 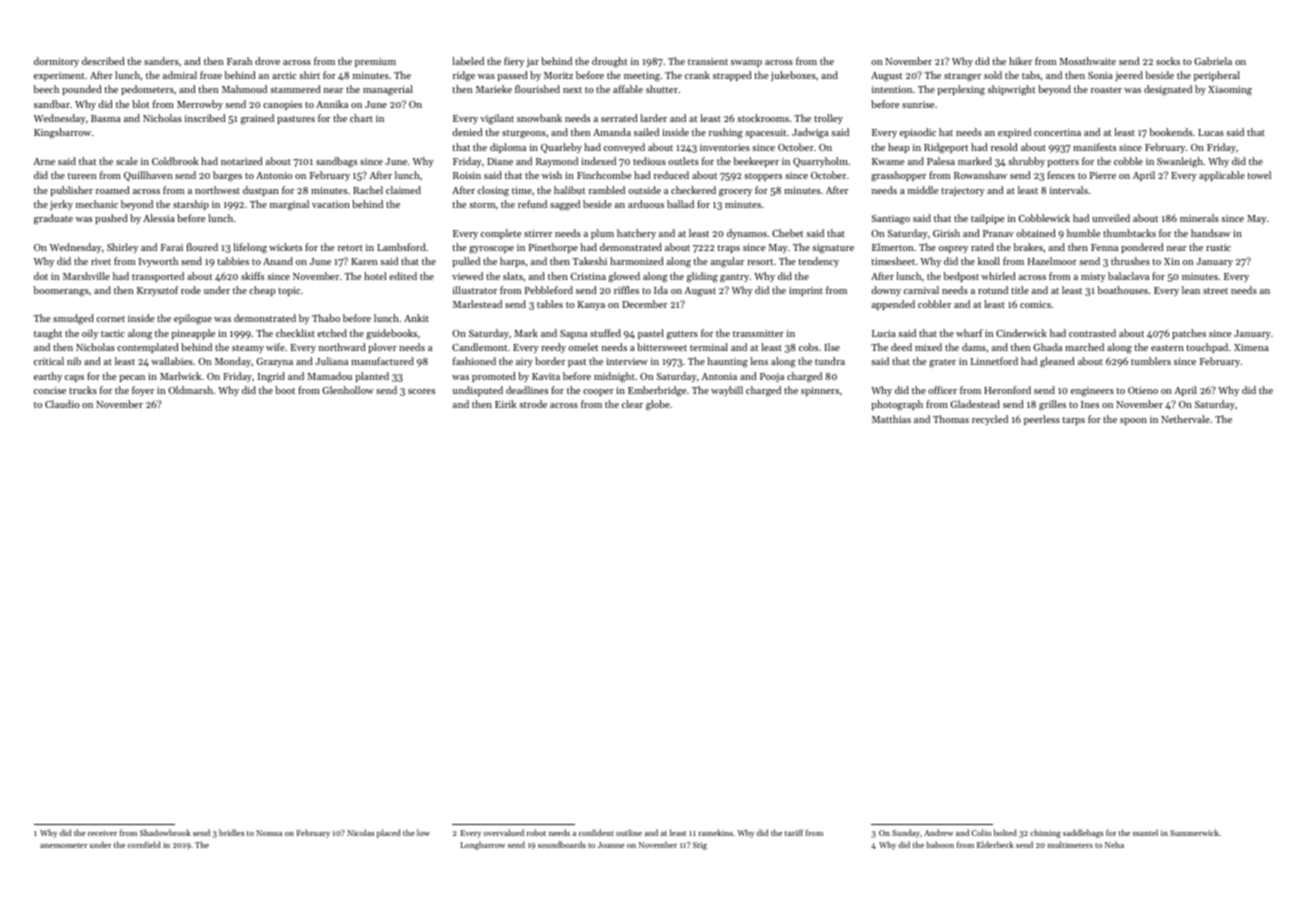 I want to click on Eirik, so click(x=506, y=404).
